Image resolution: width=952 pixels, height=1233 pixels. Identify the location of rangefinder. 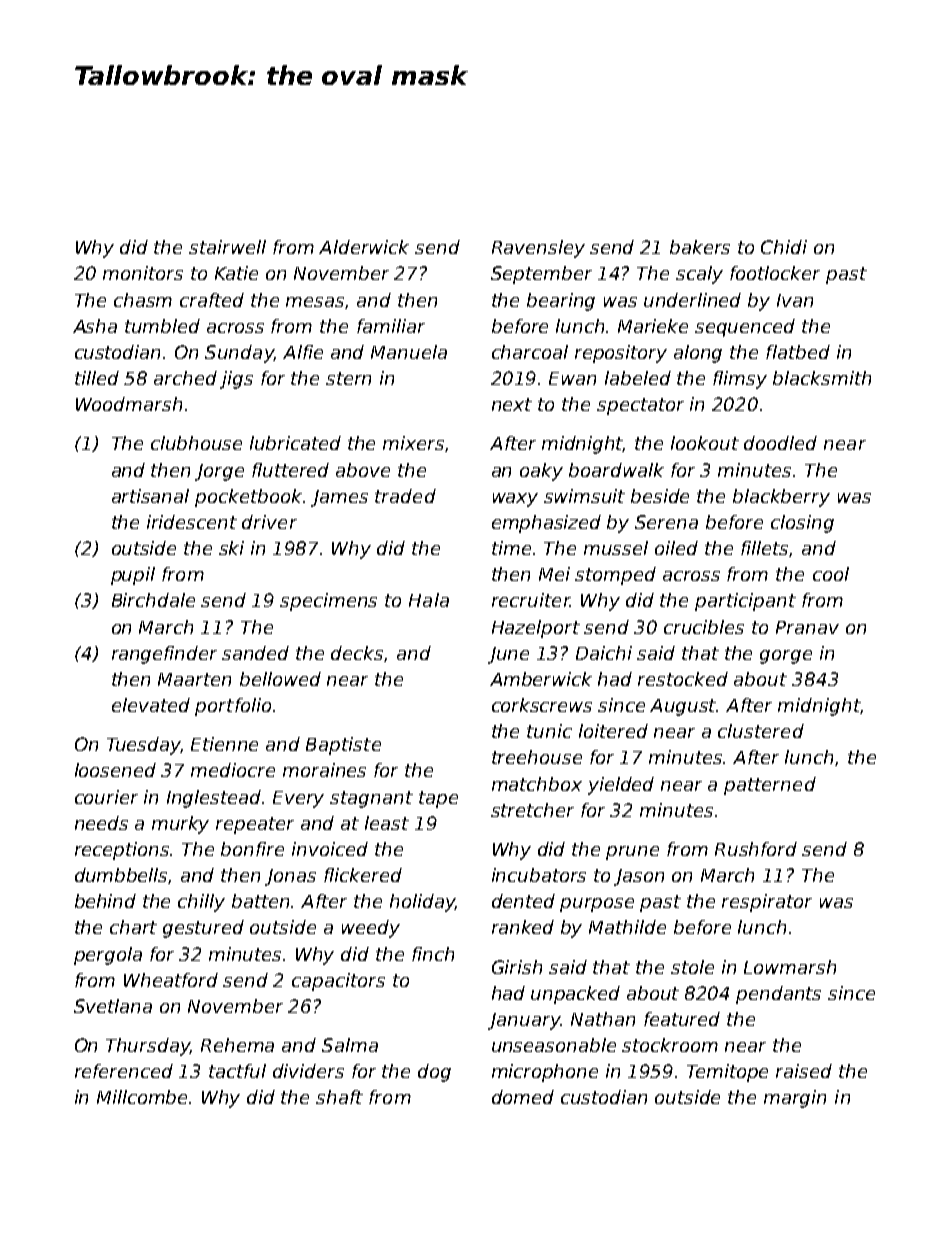
(164, 655).
